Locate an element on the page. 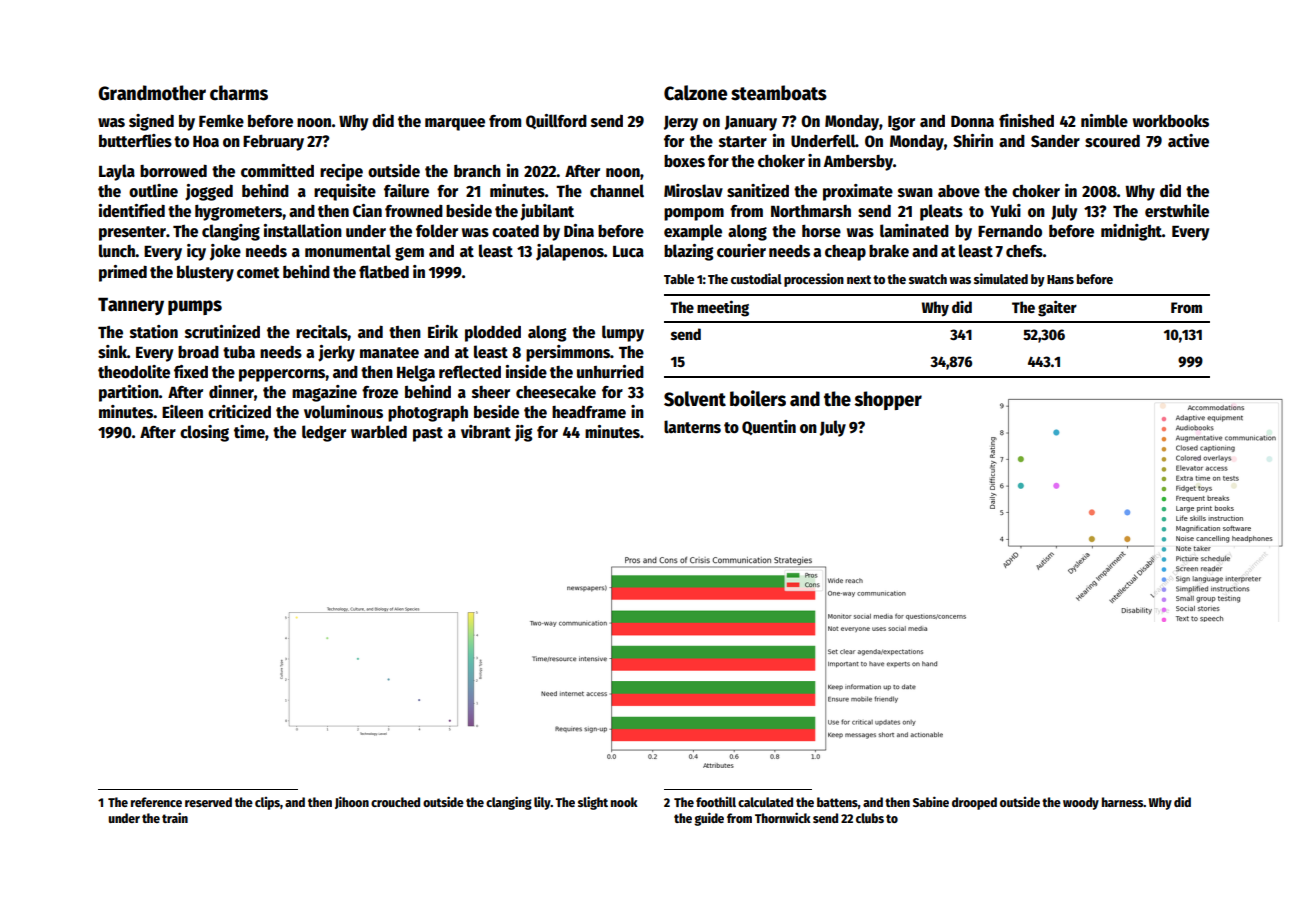  Calzone is located at coordinates (695, 93).
